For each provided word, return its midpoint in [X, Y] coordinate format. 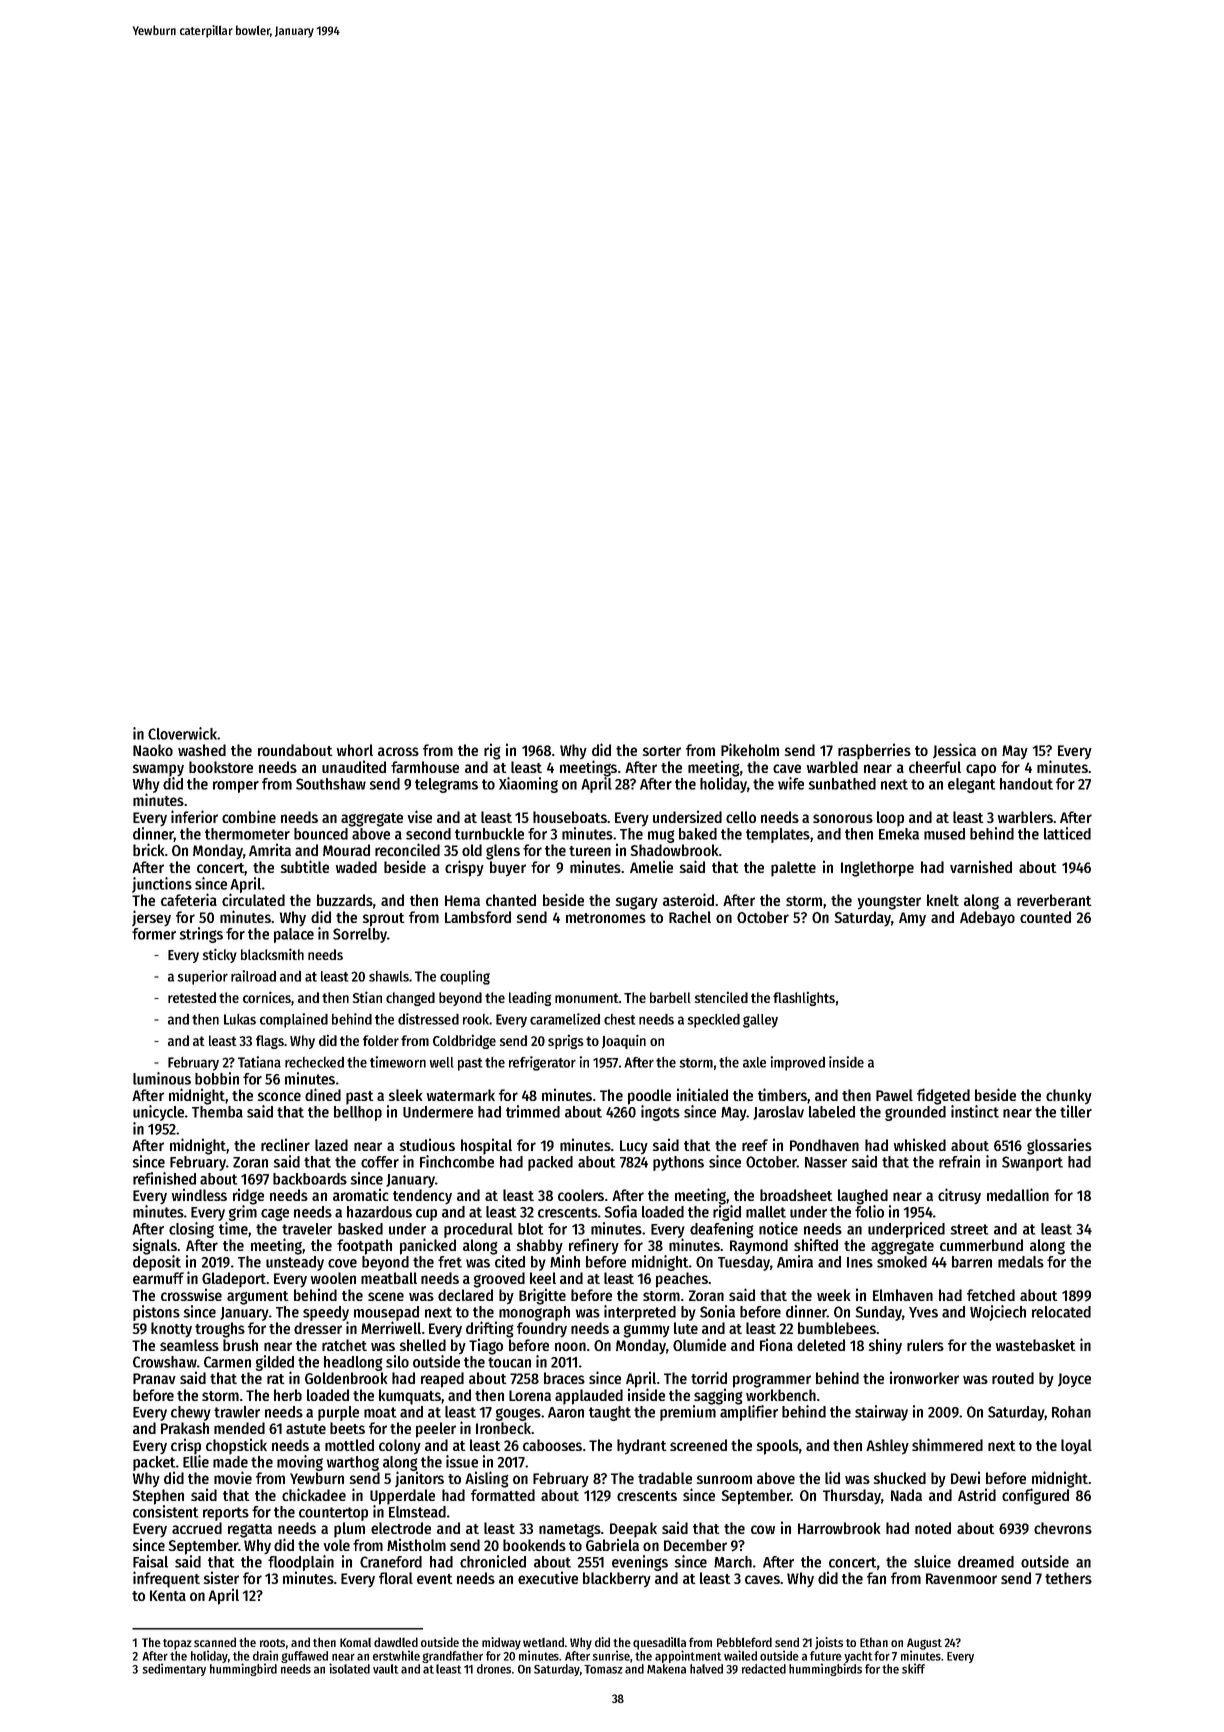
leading [530, 998]
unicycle [158, 1113]
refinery [594, 1246]
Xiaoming [528, 785]
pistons [156, 1313]
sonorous [843, 818]
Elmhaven [903, 1295]
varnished [981, 866]
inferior [194, 816]
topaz [177, 1644]
